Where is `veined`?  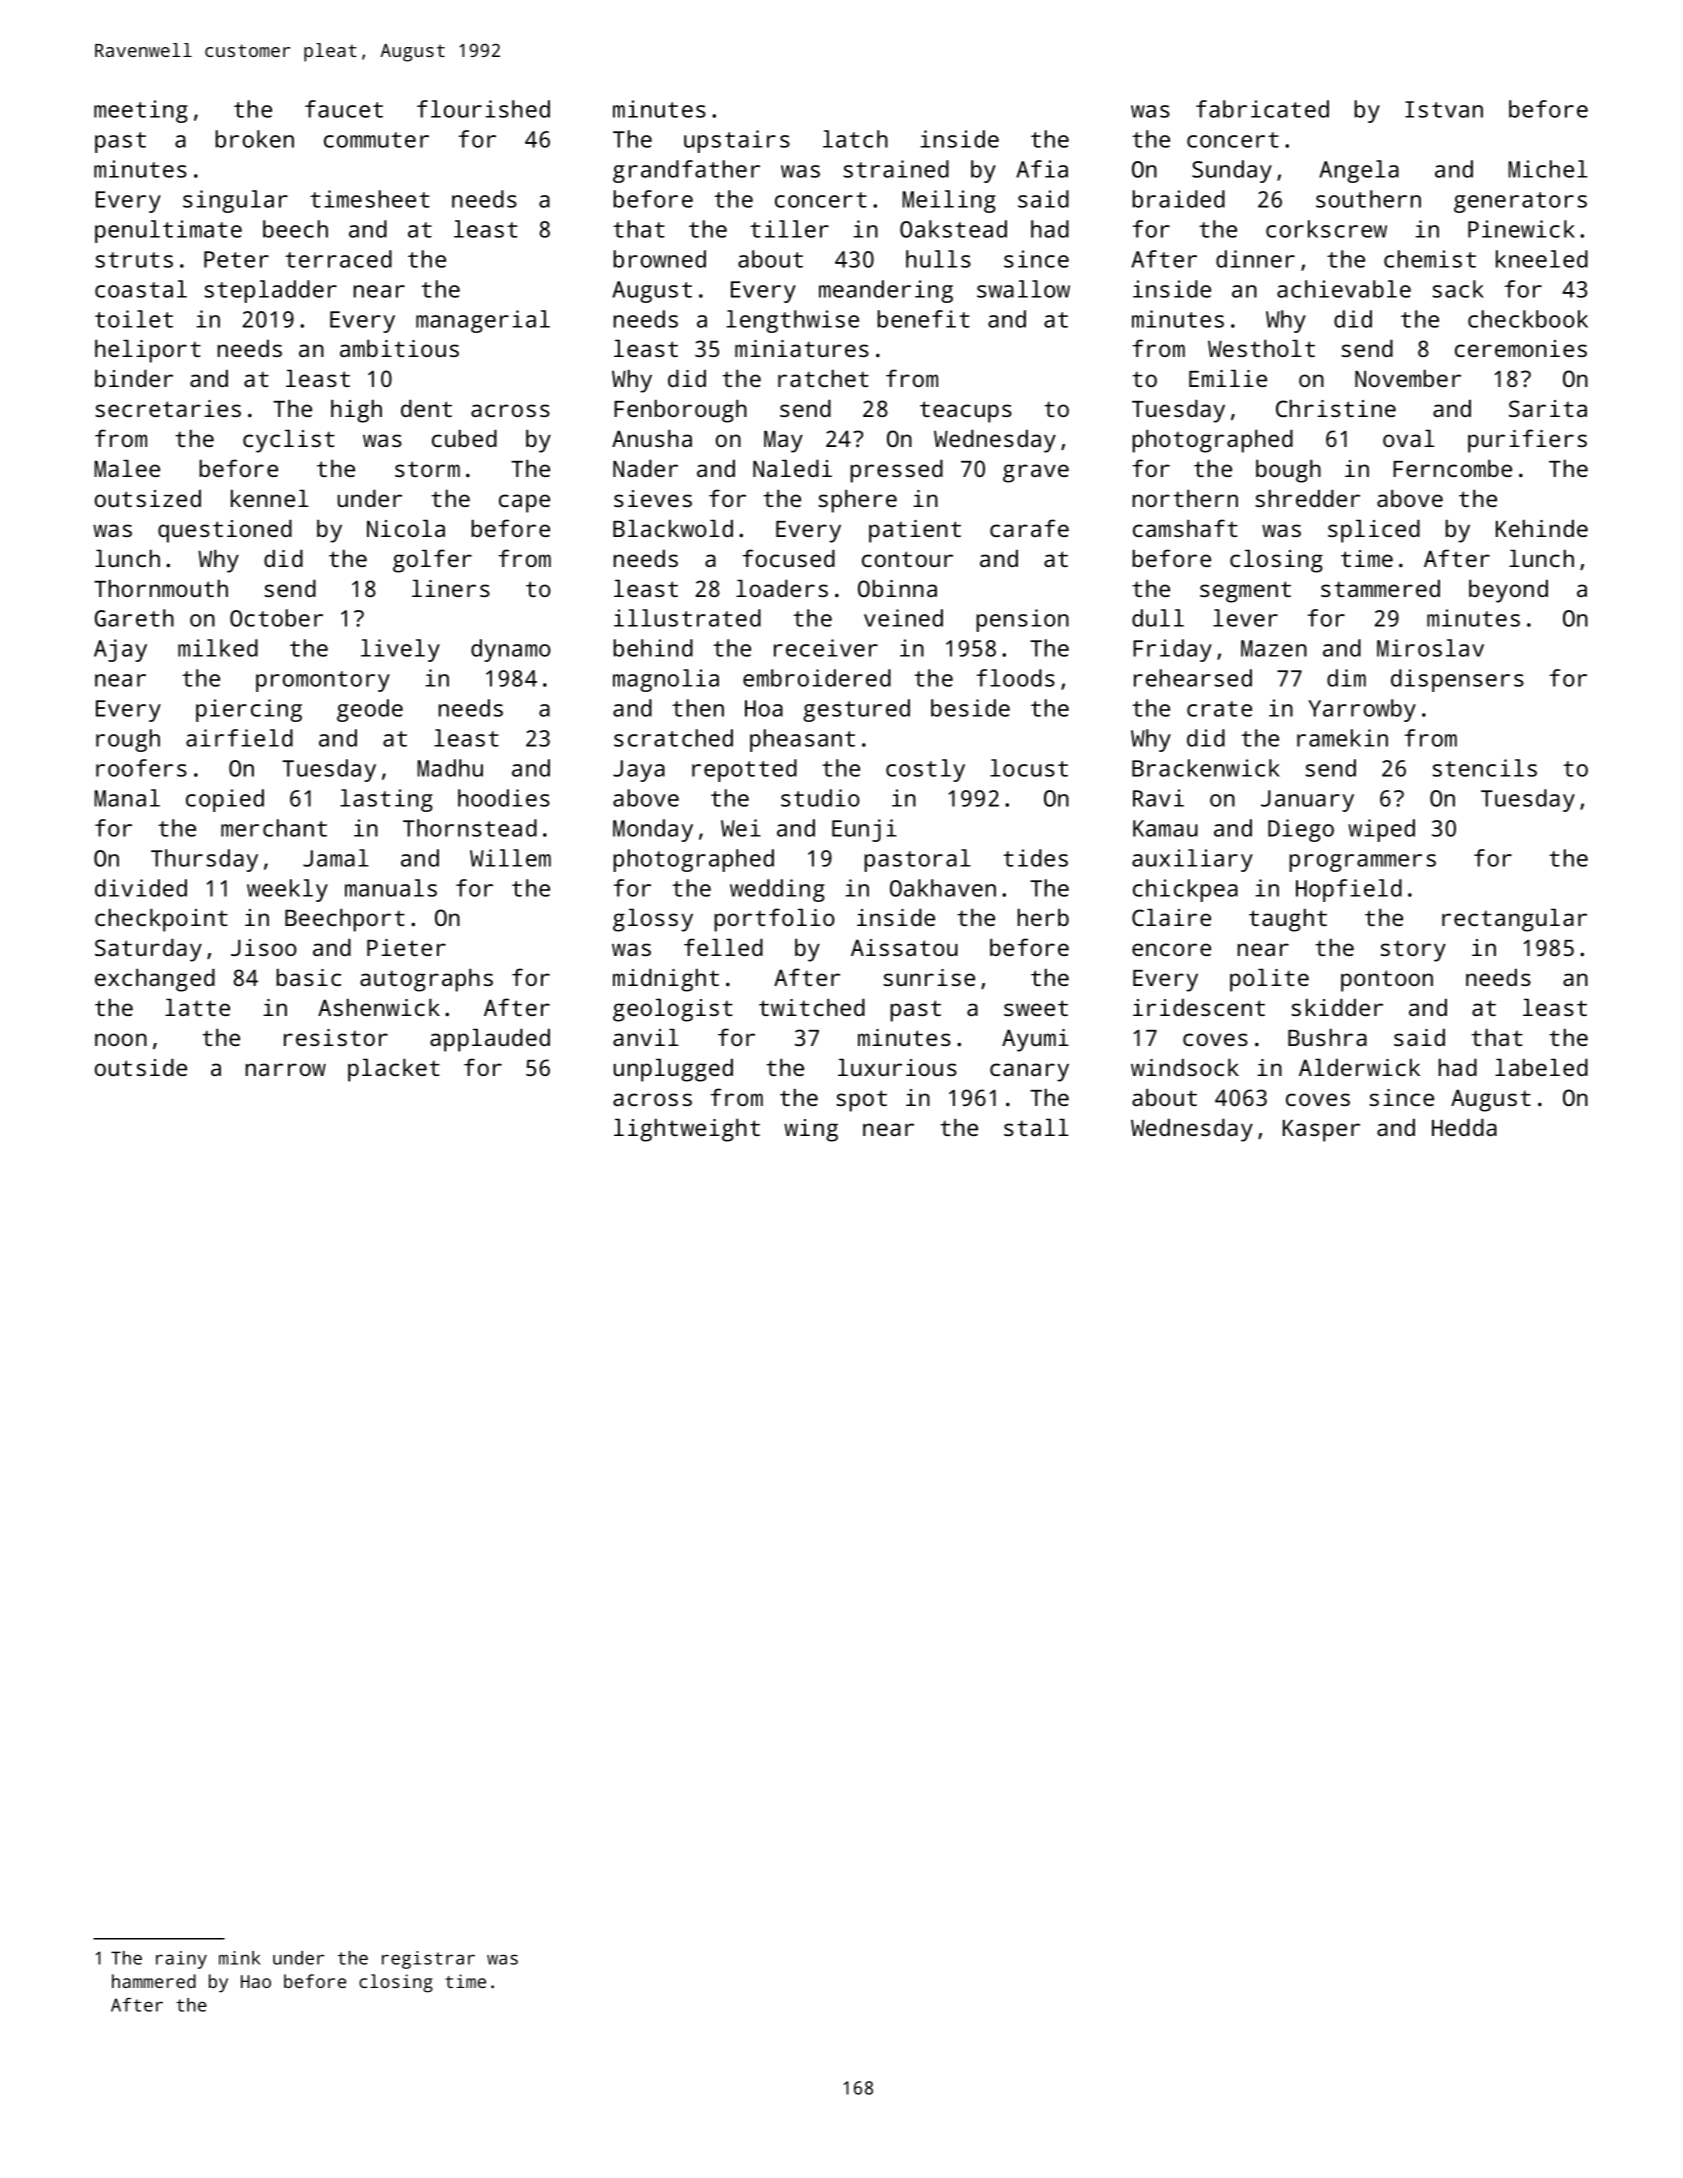 veined is located at coordinates (903, 618).
